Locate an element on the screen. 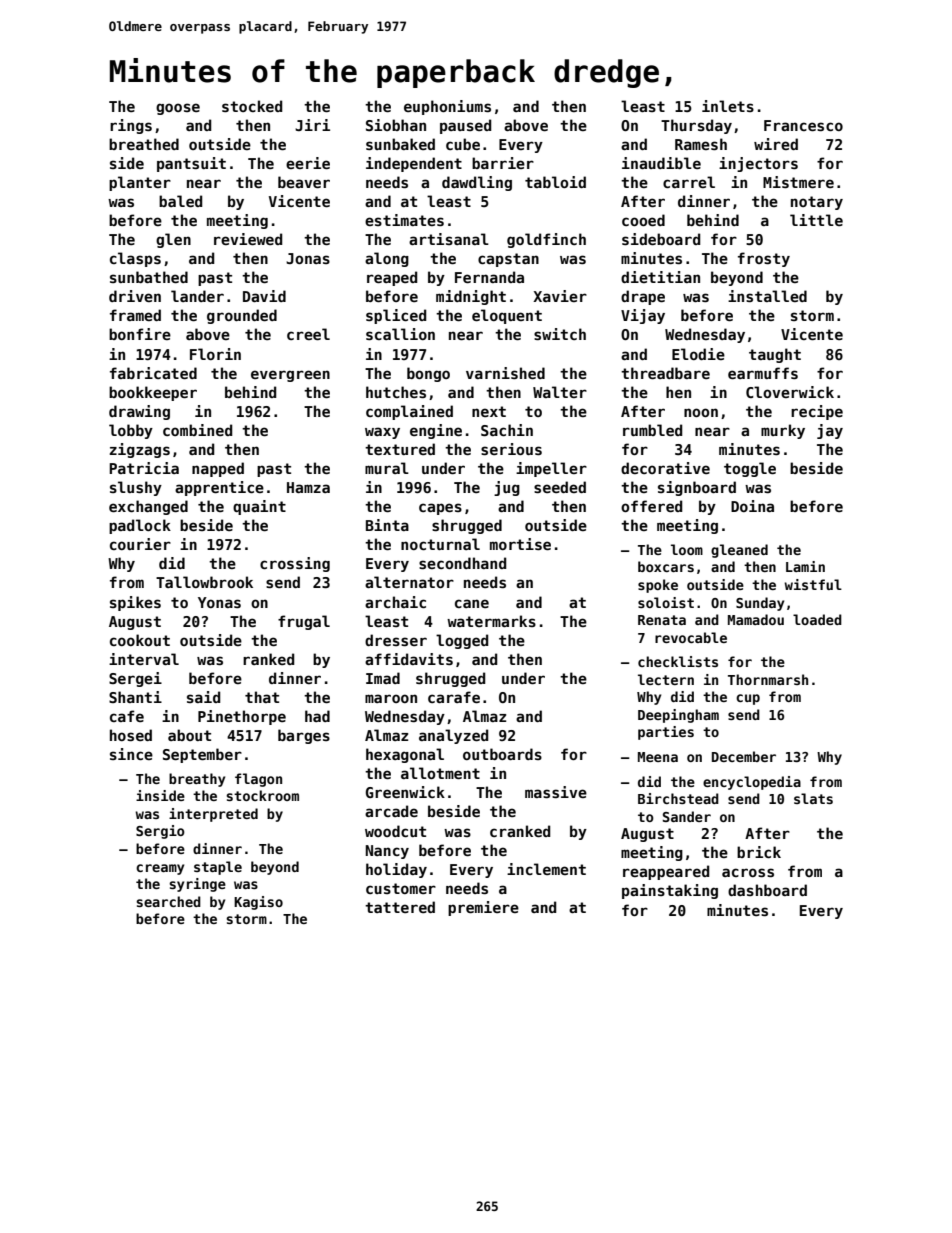  goose is located at coordinates (178, 109).
